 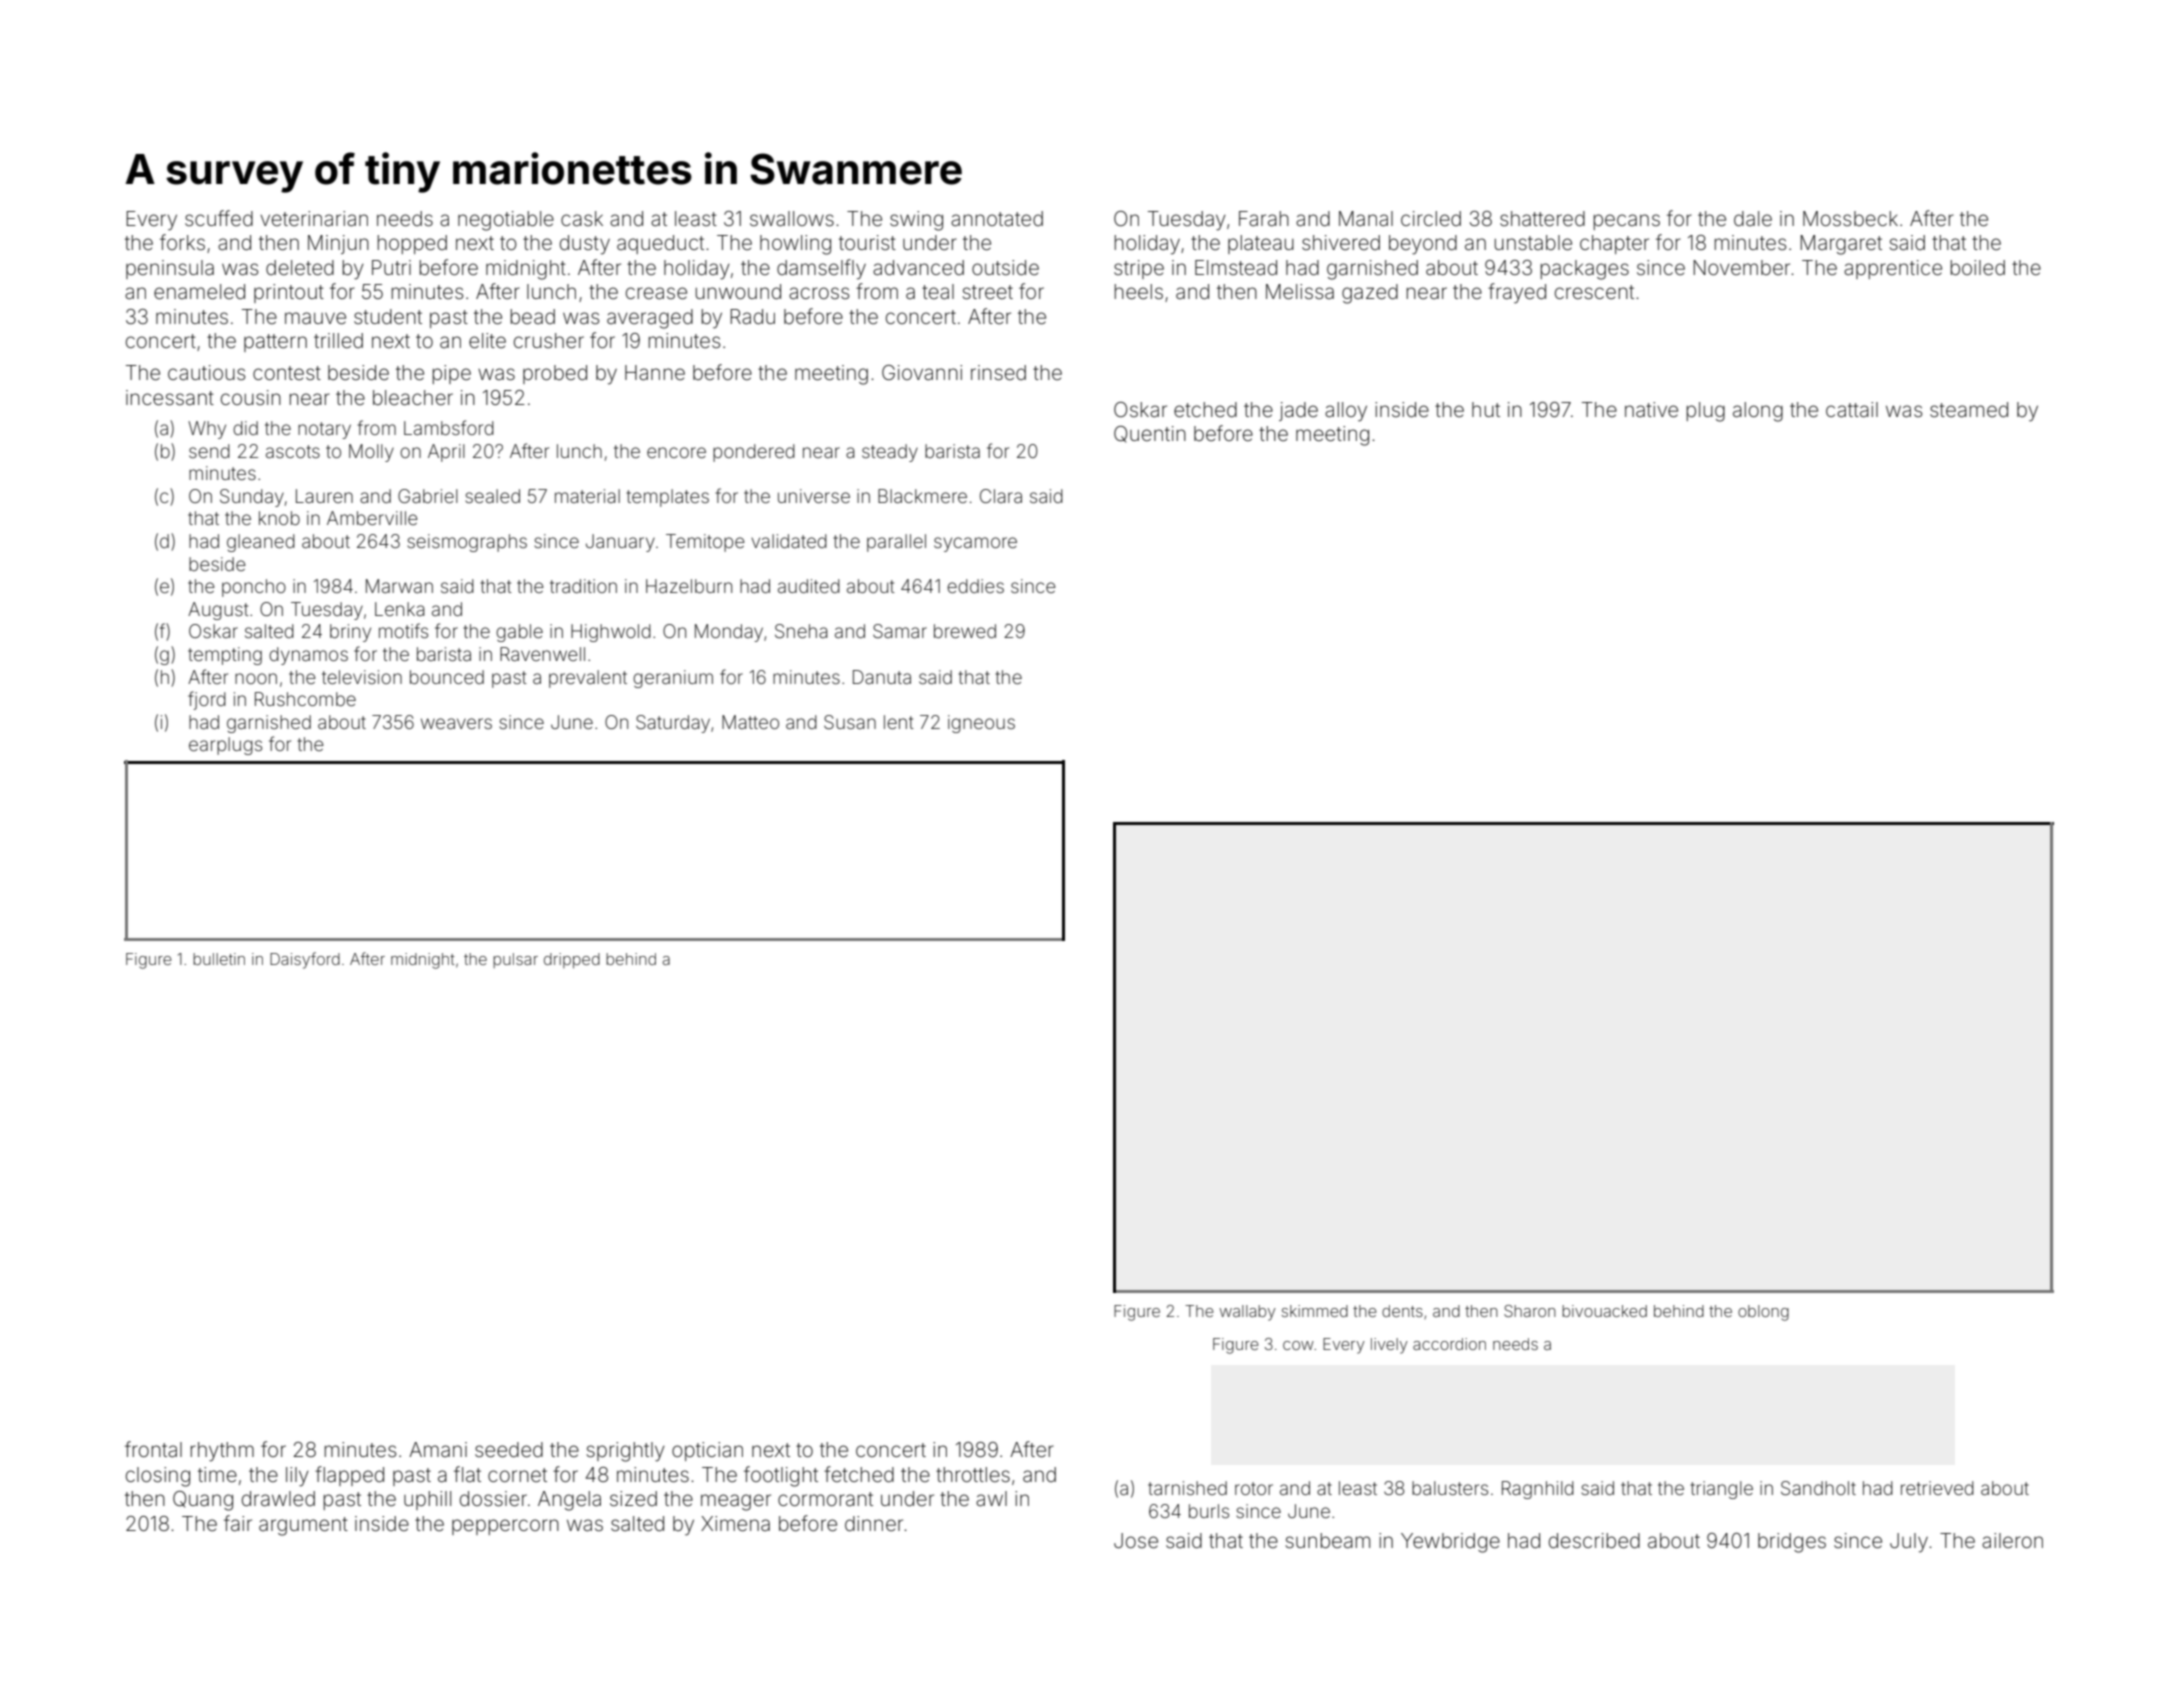 What do you see at coordinates (1005, 267) in the screenshot?
I see `outside` at bounding box center [1005, 267].
